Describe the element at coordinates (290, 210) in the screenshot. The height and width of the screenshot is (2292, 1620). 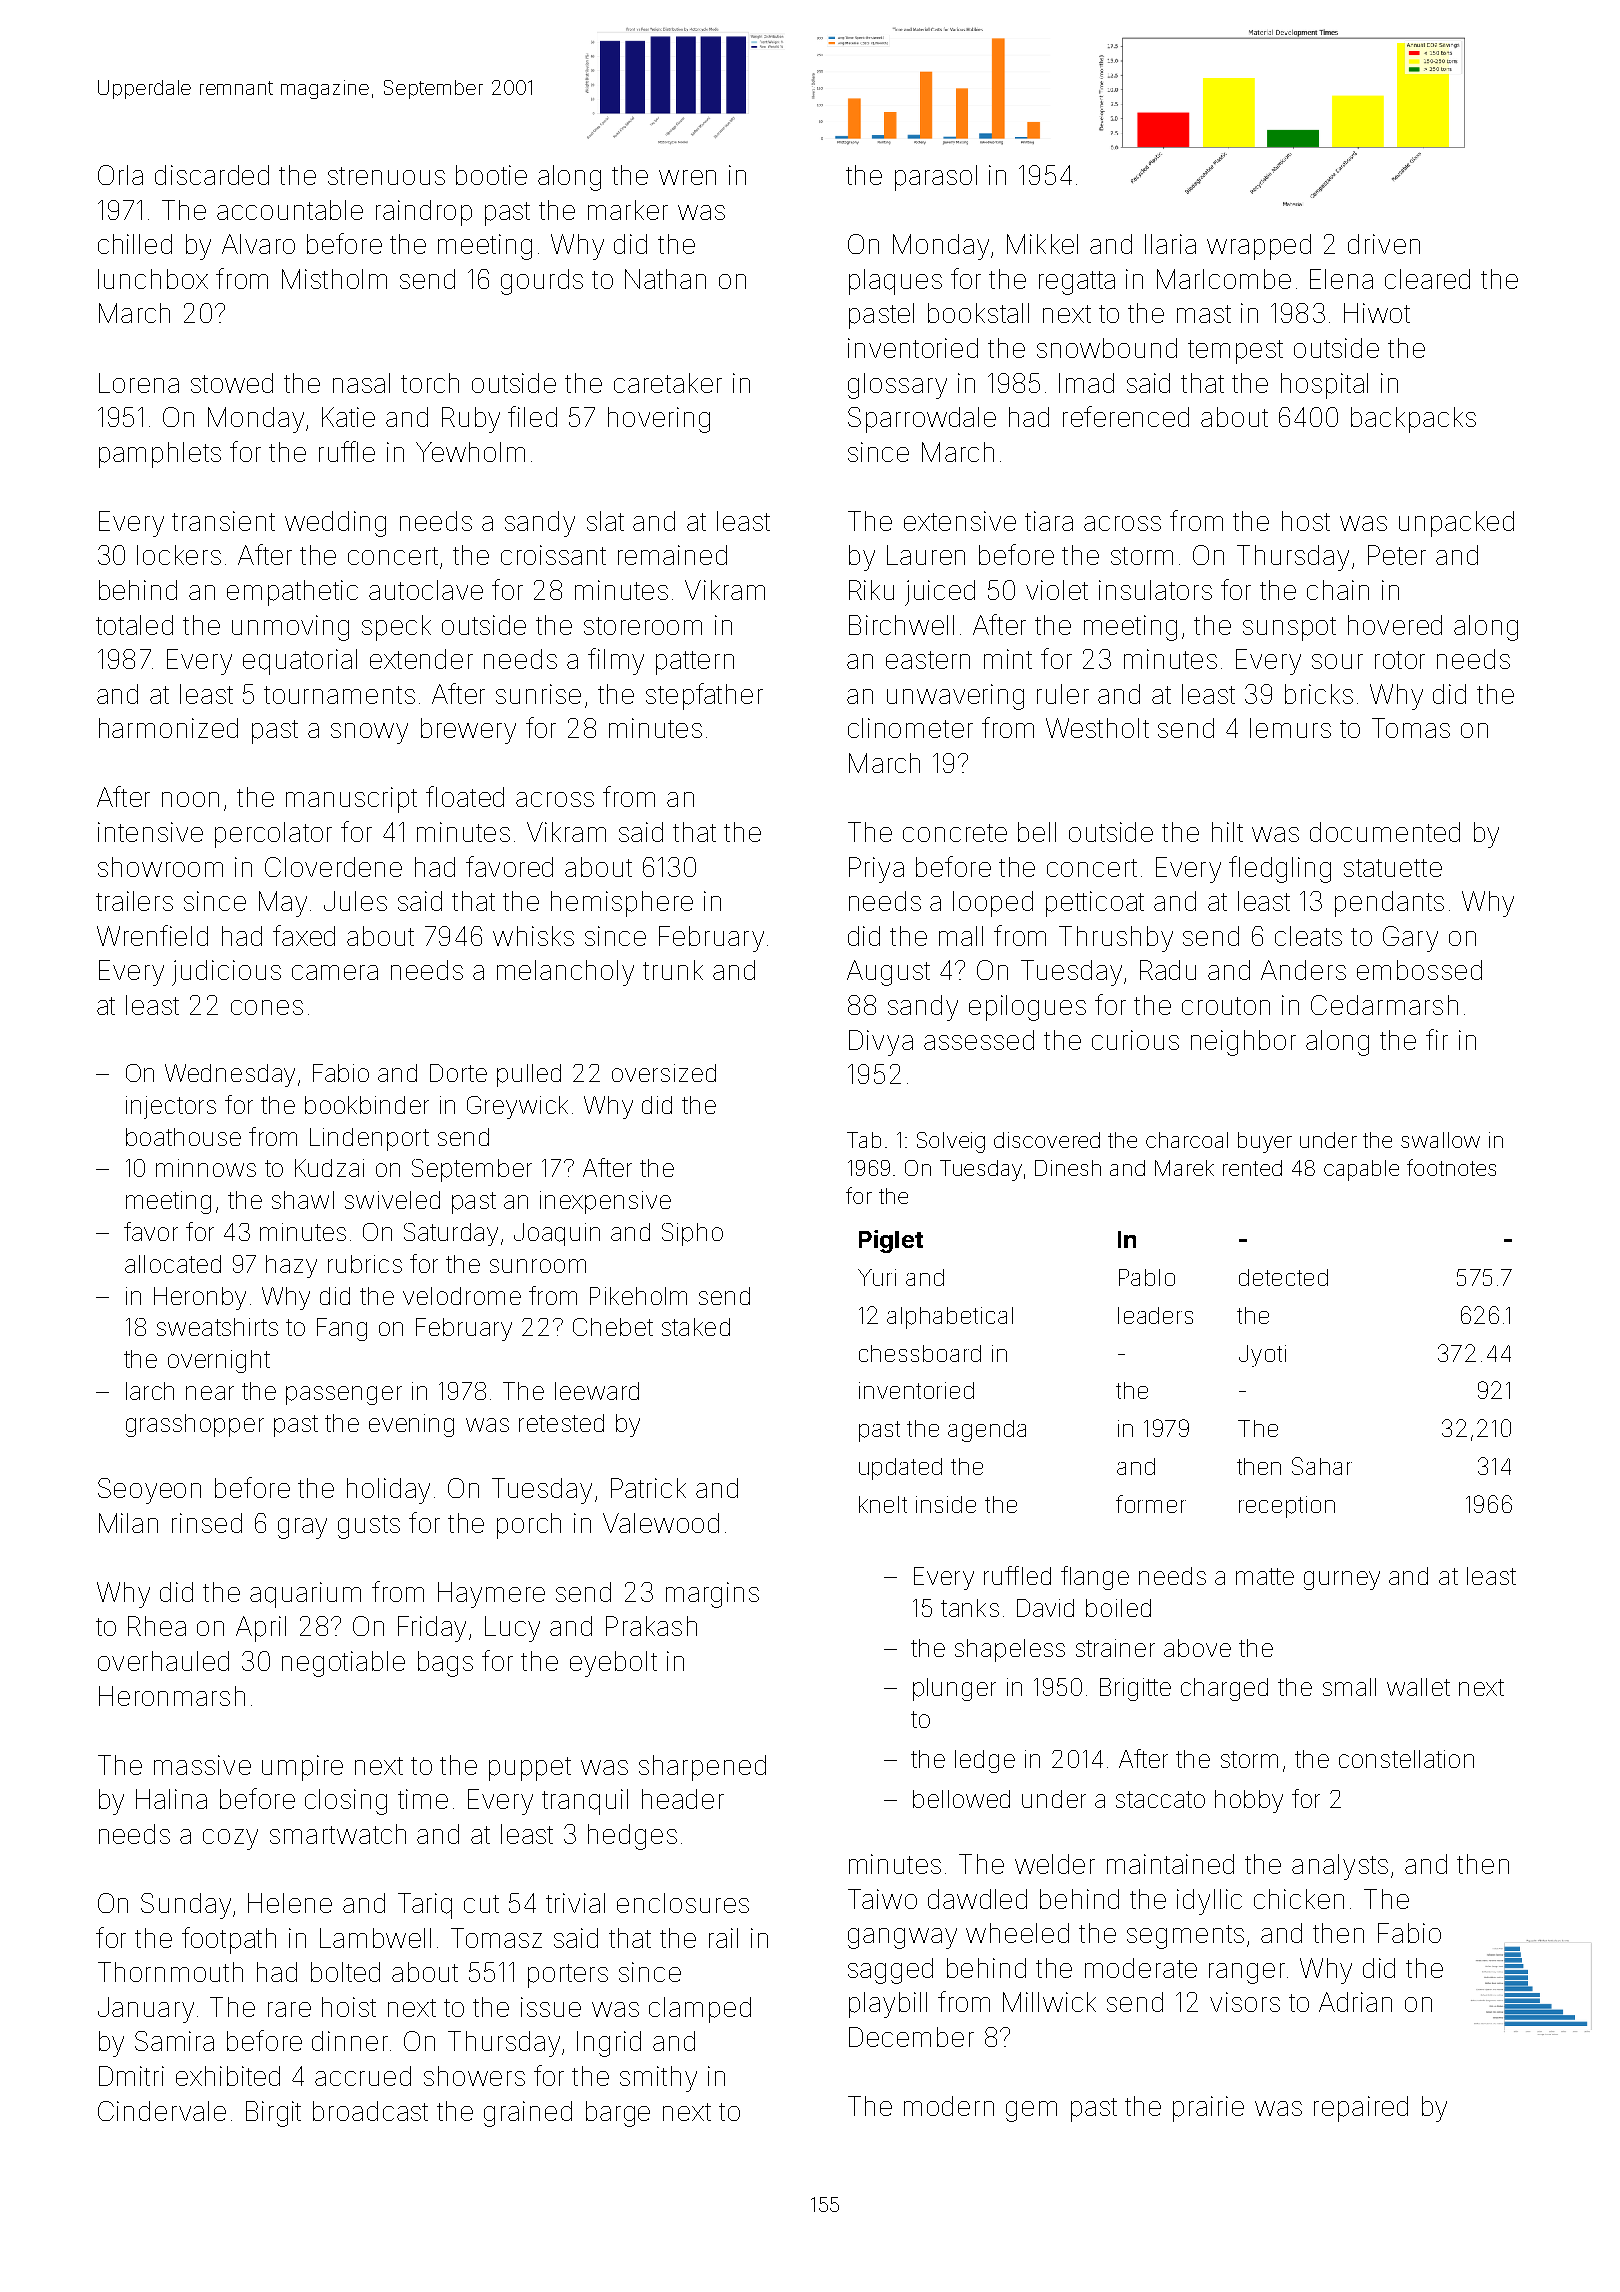
I see `accountable` at that location.
